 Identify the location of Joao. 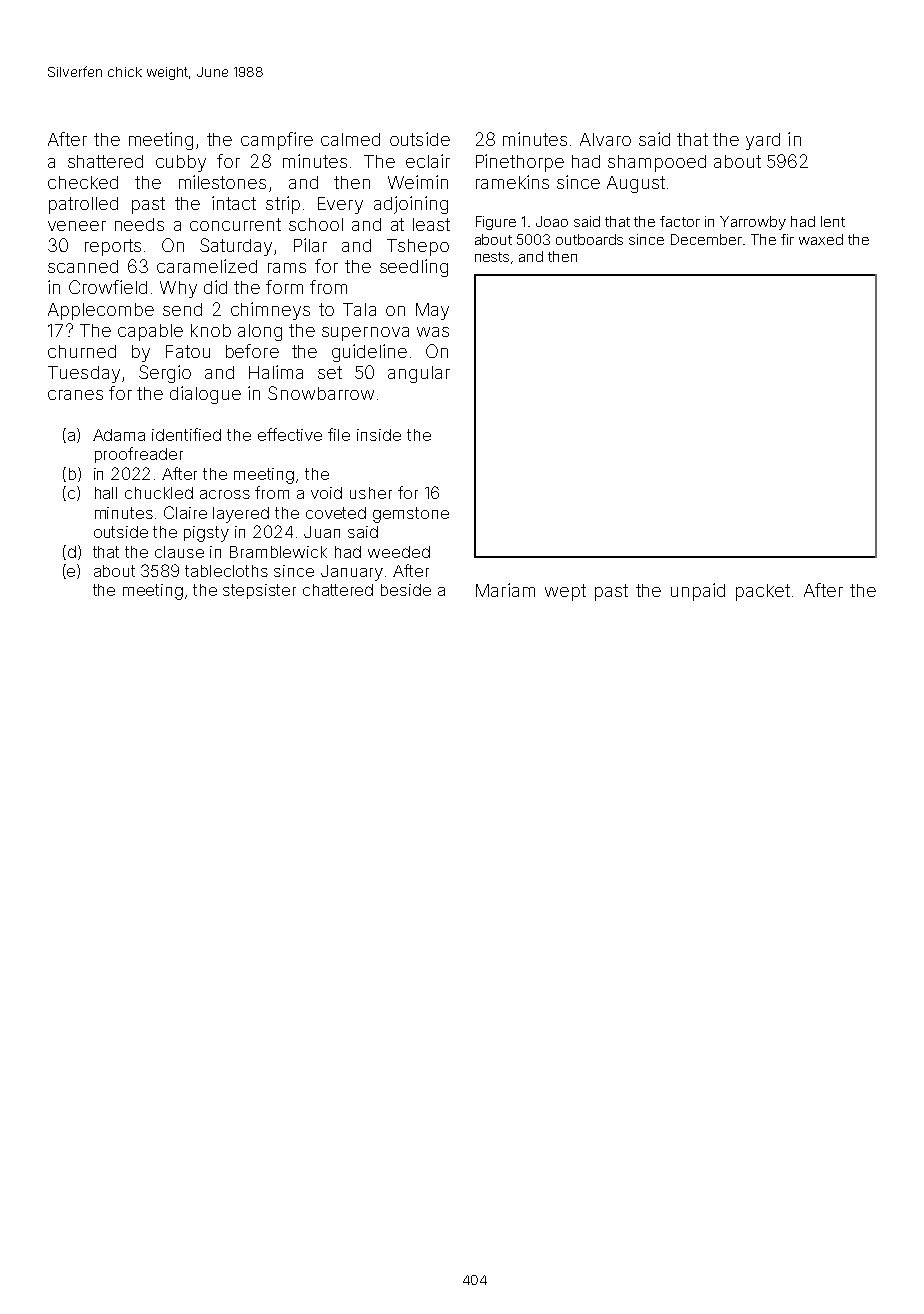
(552, 221).
